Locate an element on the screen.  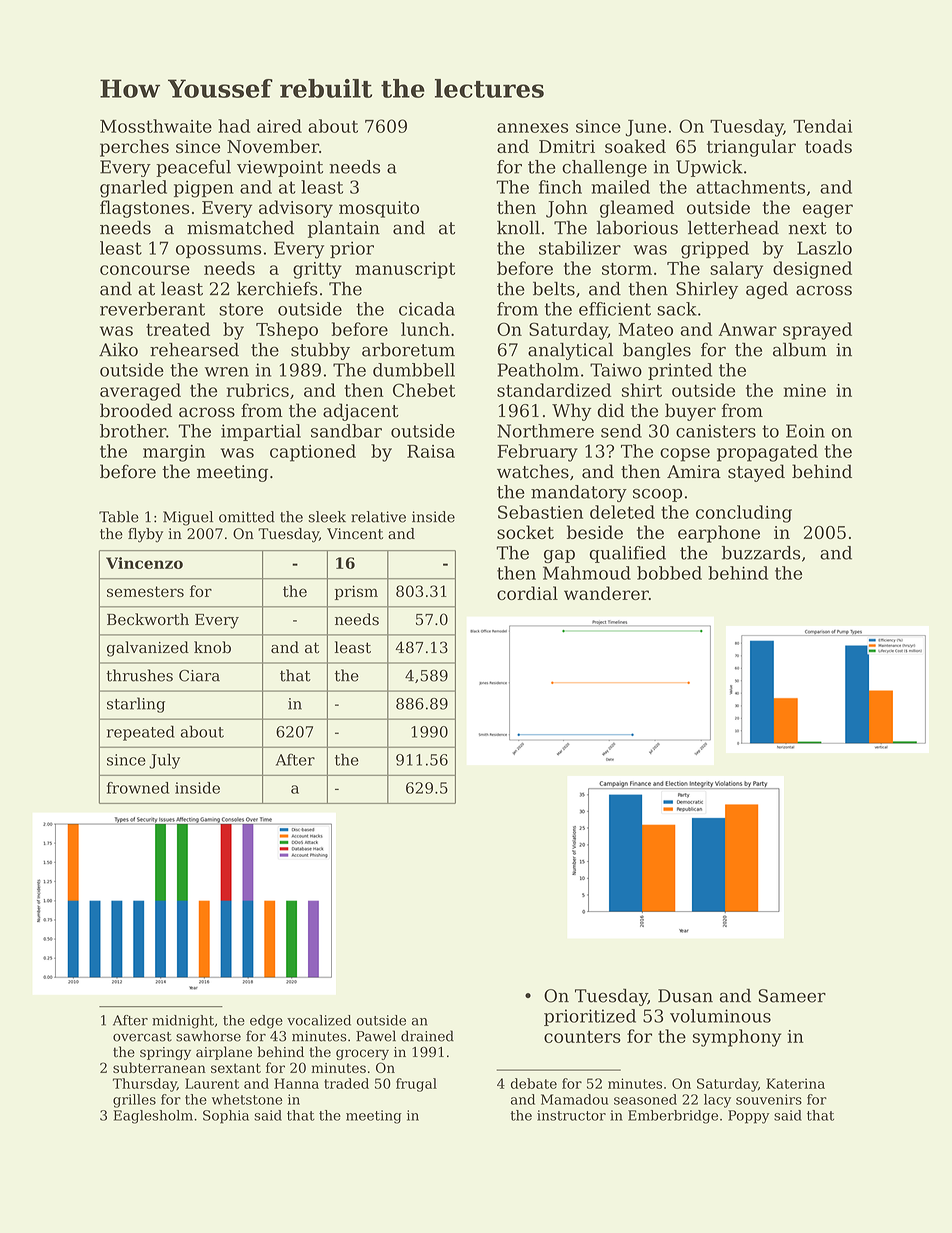
album is located at coordinates (800, 349).
